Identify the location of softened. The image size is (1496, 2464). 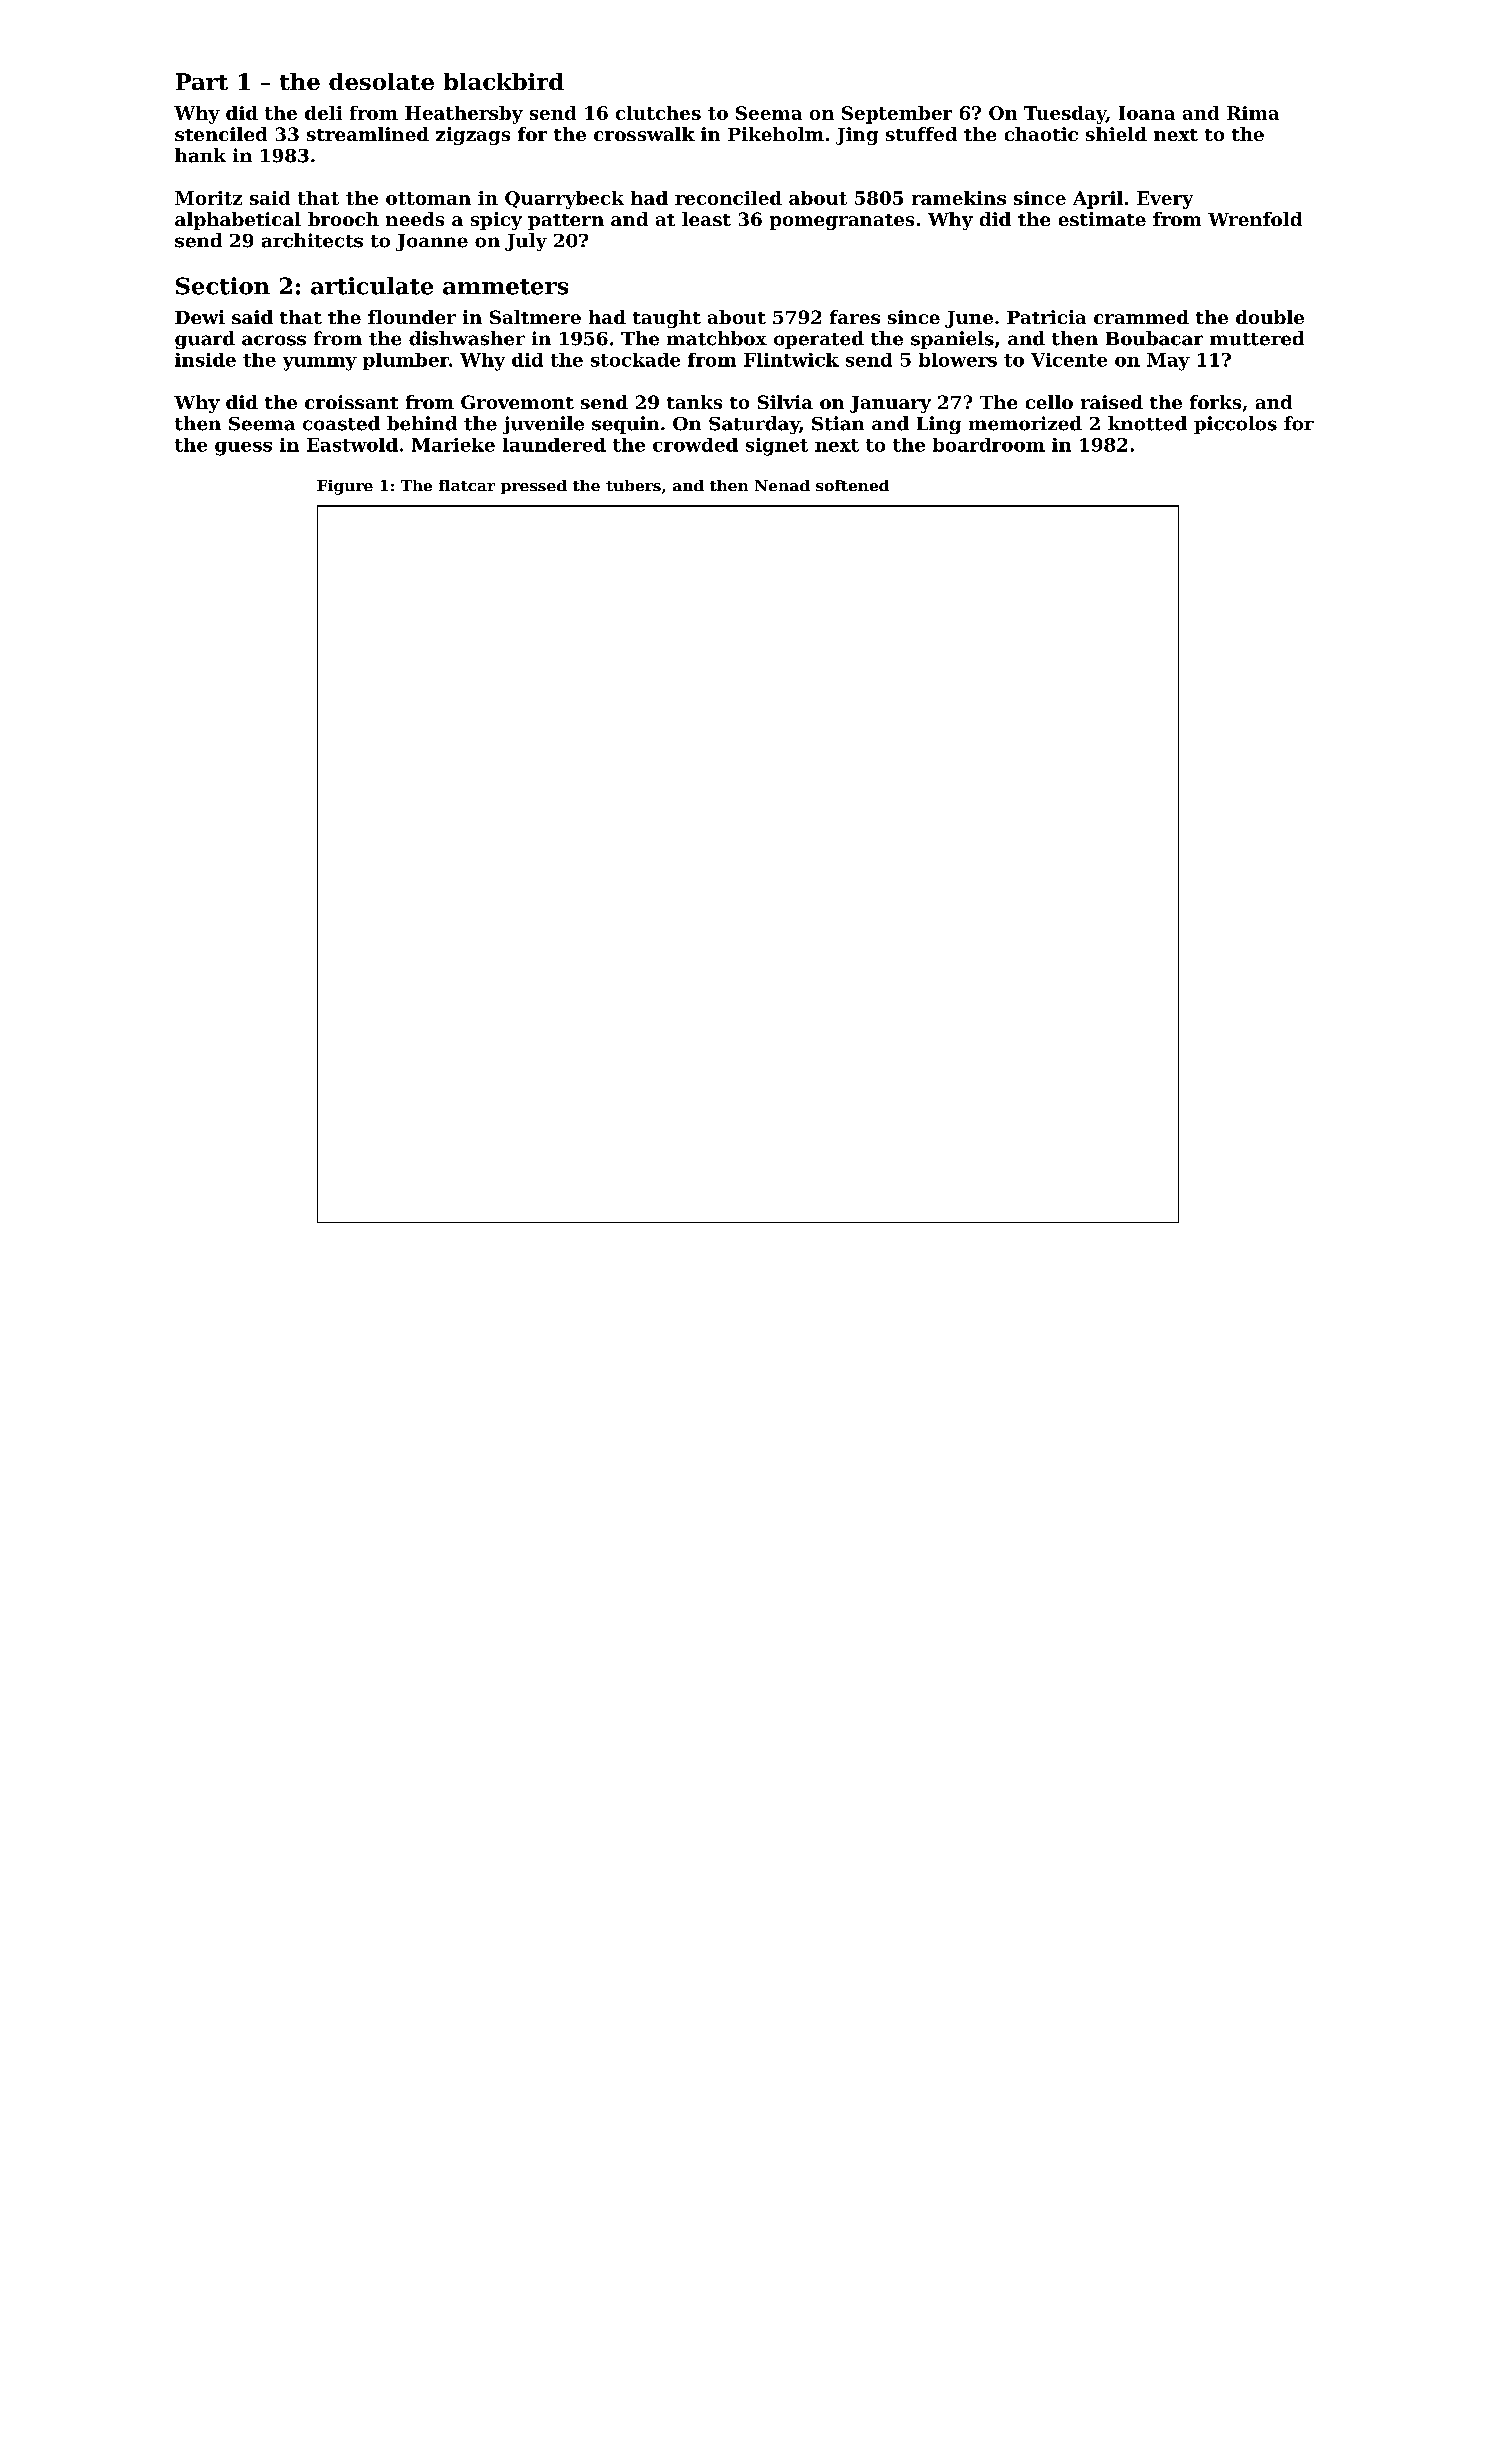
(852, 485).
